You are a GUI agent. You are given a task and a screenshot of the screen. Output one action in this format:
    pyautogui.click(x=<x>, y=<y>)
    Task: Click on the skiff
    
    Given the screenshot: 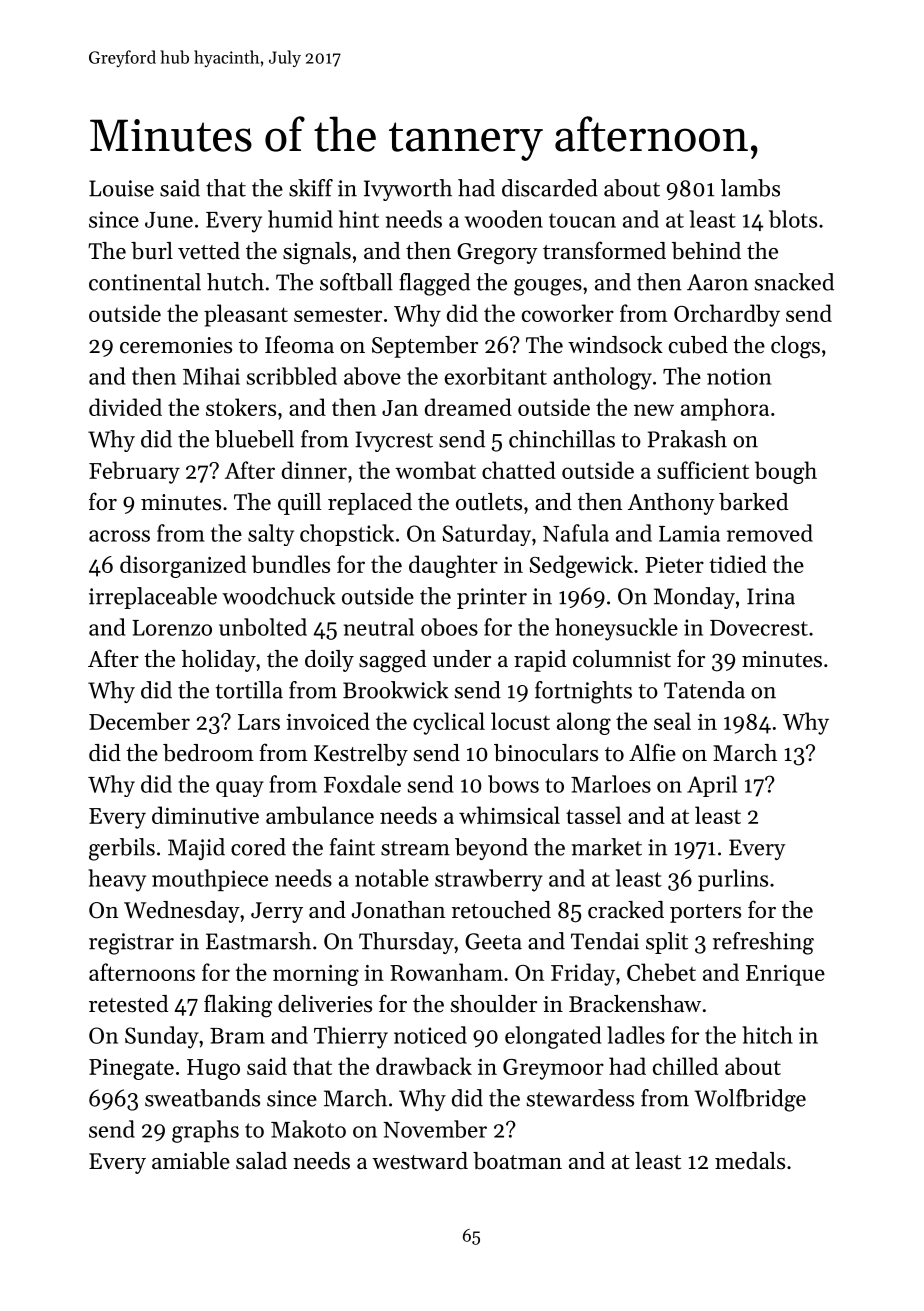 What is the action you would take?
    pyautogui.click(x=311, y=188)
